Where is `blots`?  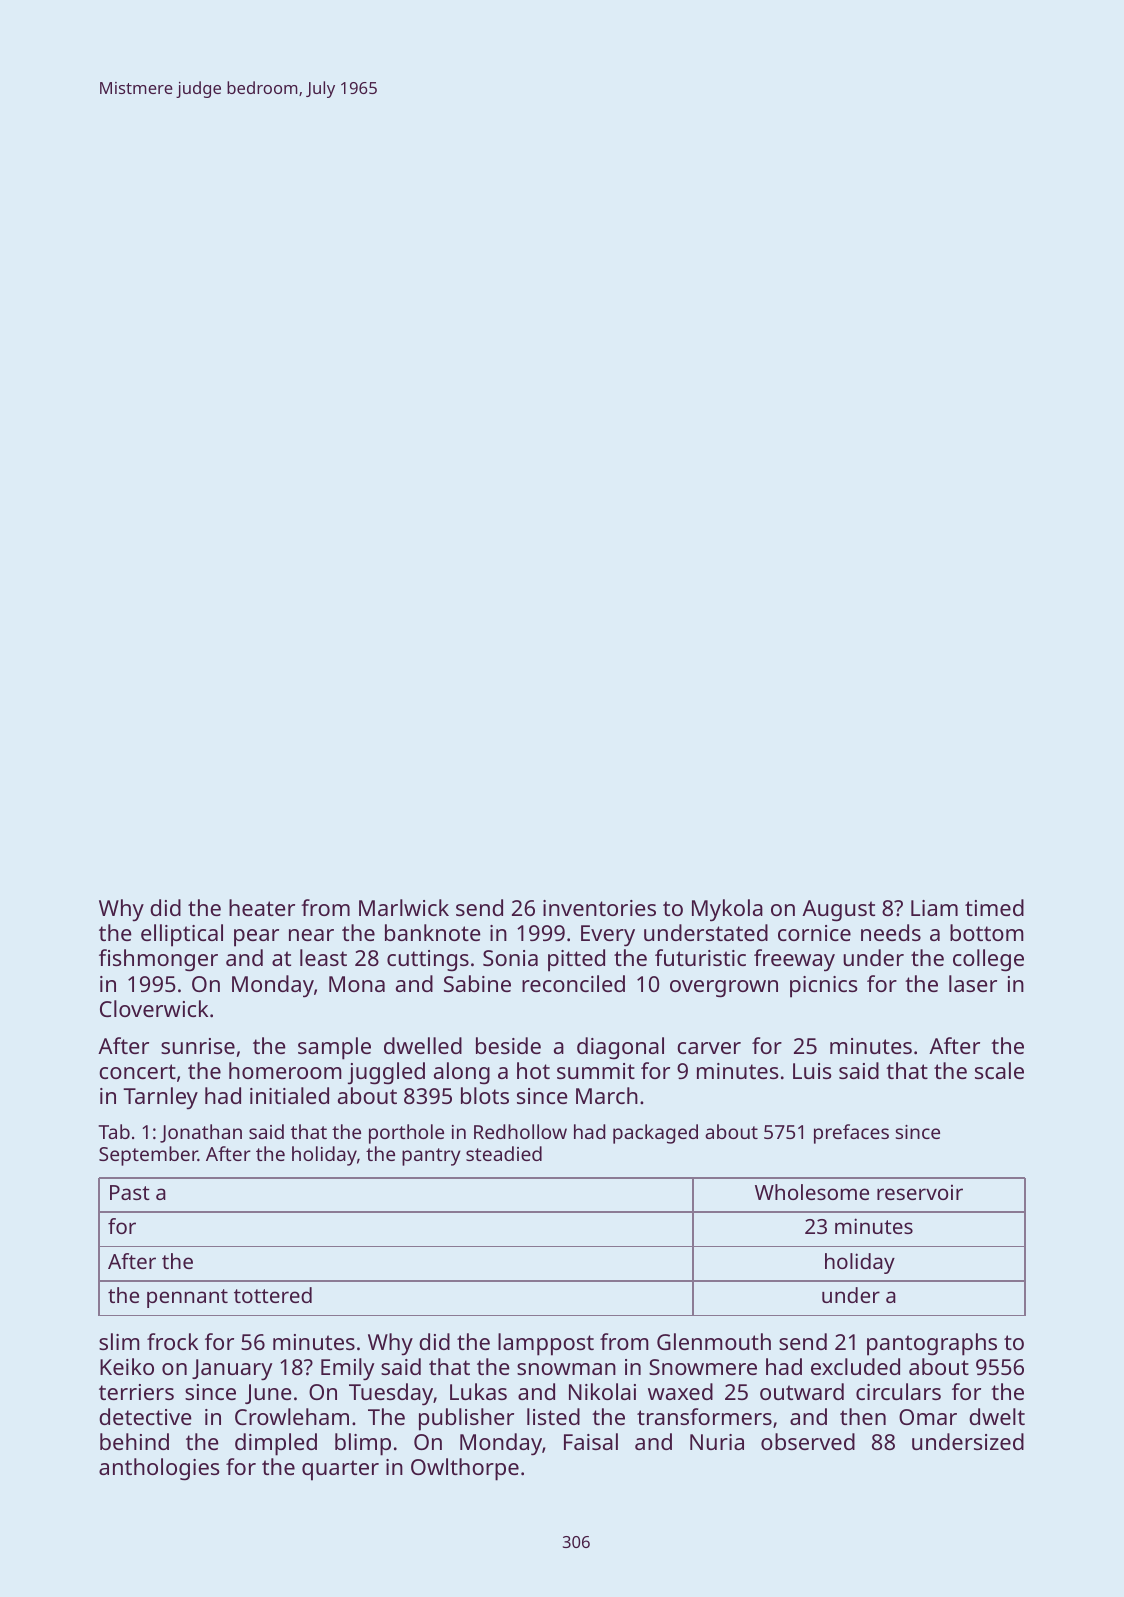
blots is located at coordinates (485, 1095).
